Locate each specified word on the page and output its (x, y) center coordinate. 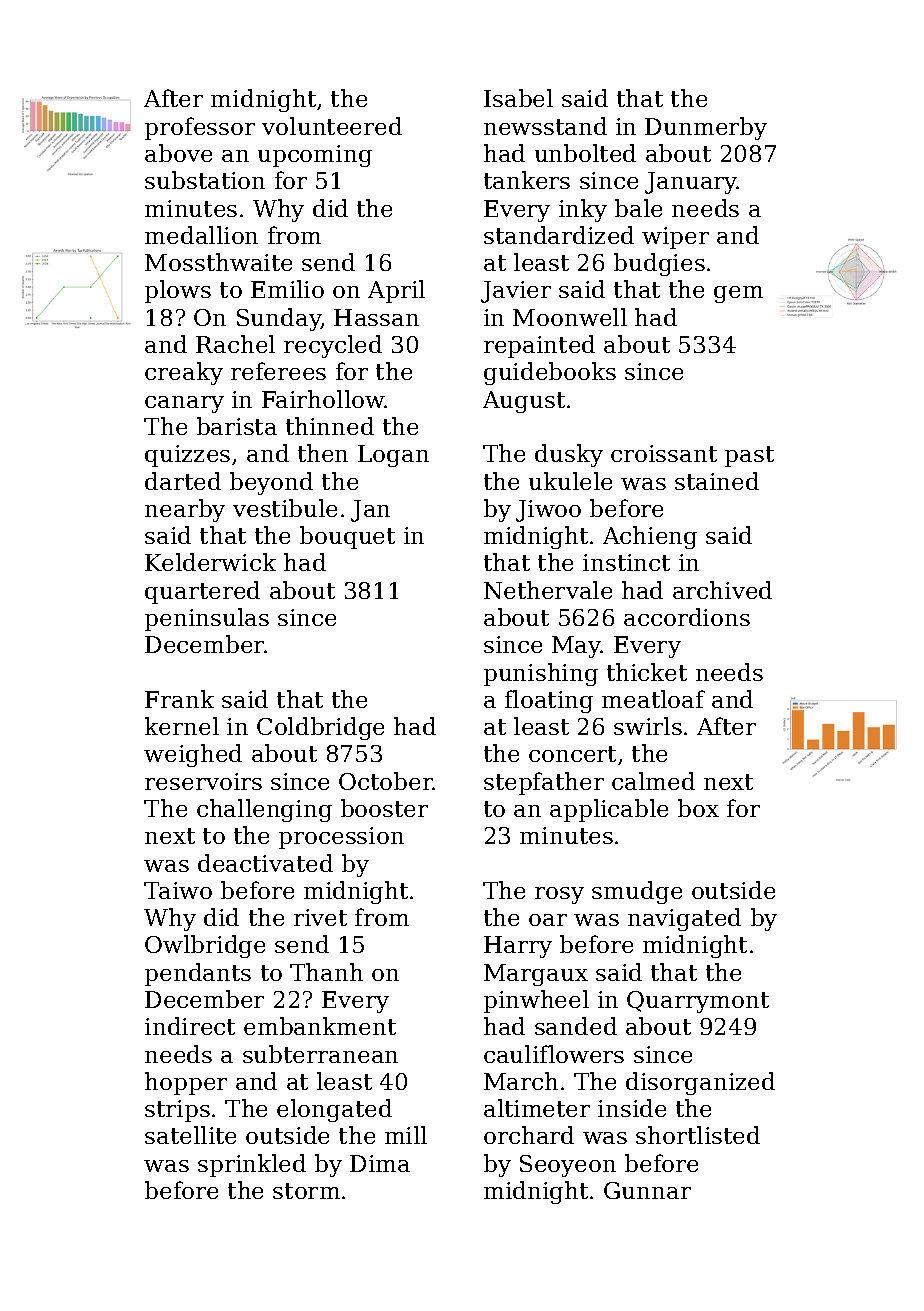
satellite (190, 1135)
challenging (264, 810)
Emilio (287, 289)
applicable (609, 810)
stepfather (544, 783)
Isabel (518, 98)
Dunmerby (706, 128)
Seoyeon (568, 1166)
